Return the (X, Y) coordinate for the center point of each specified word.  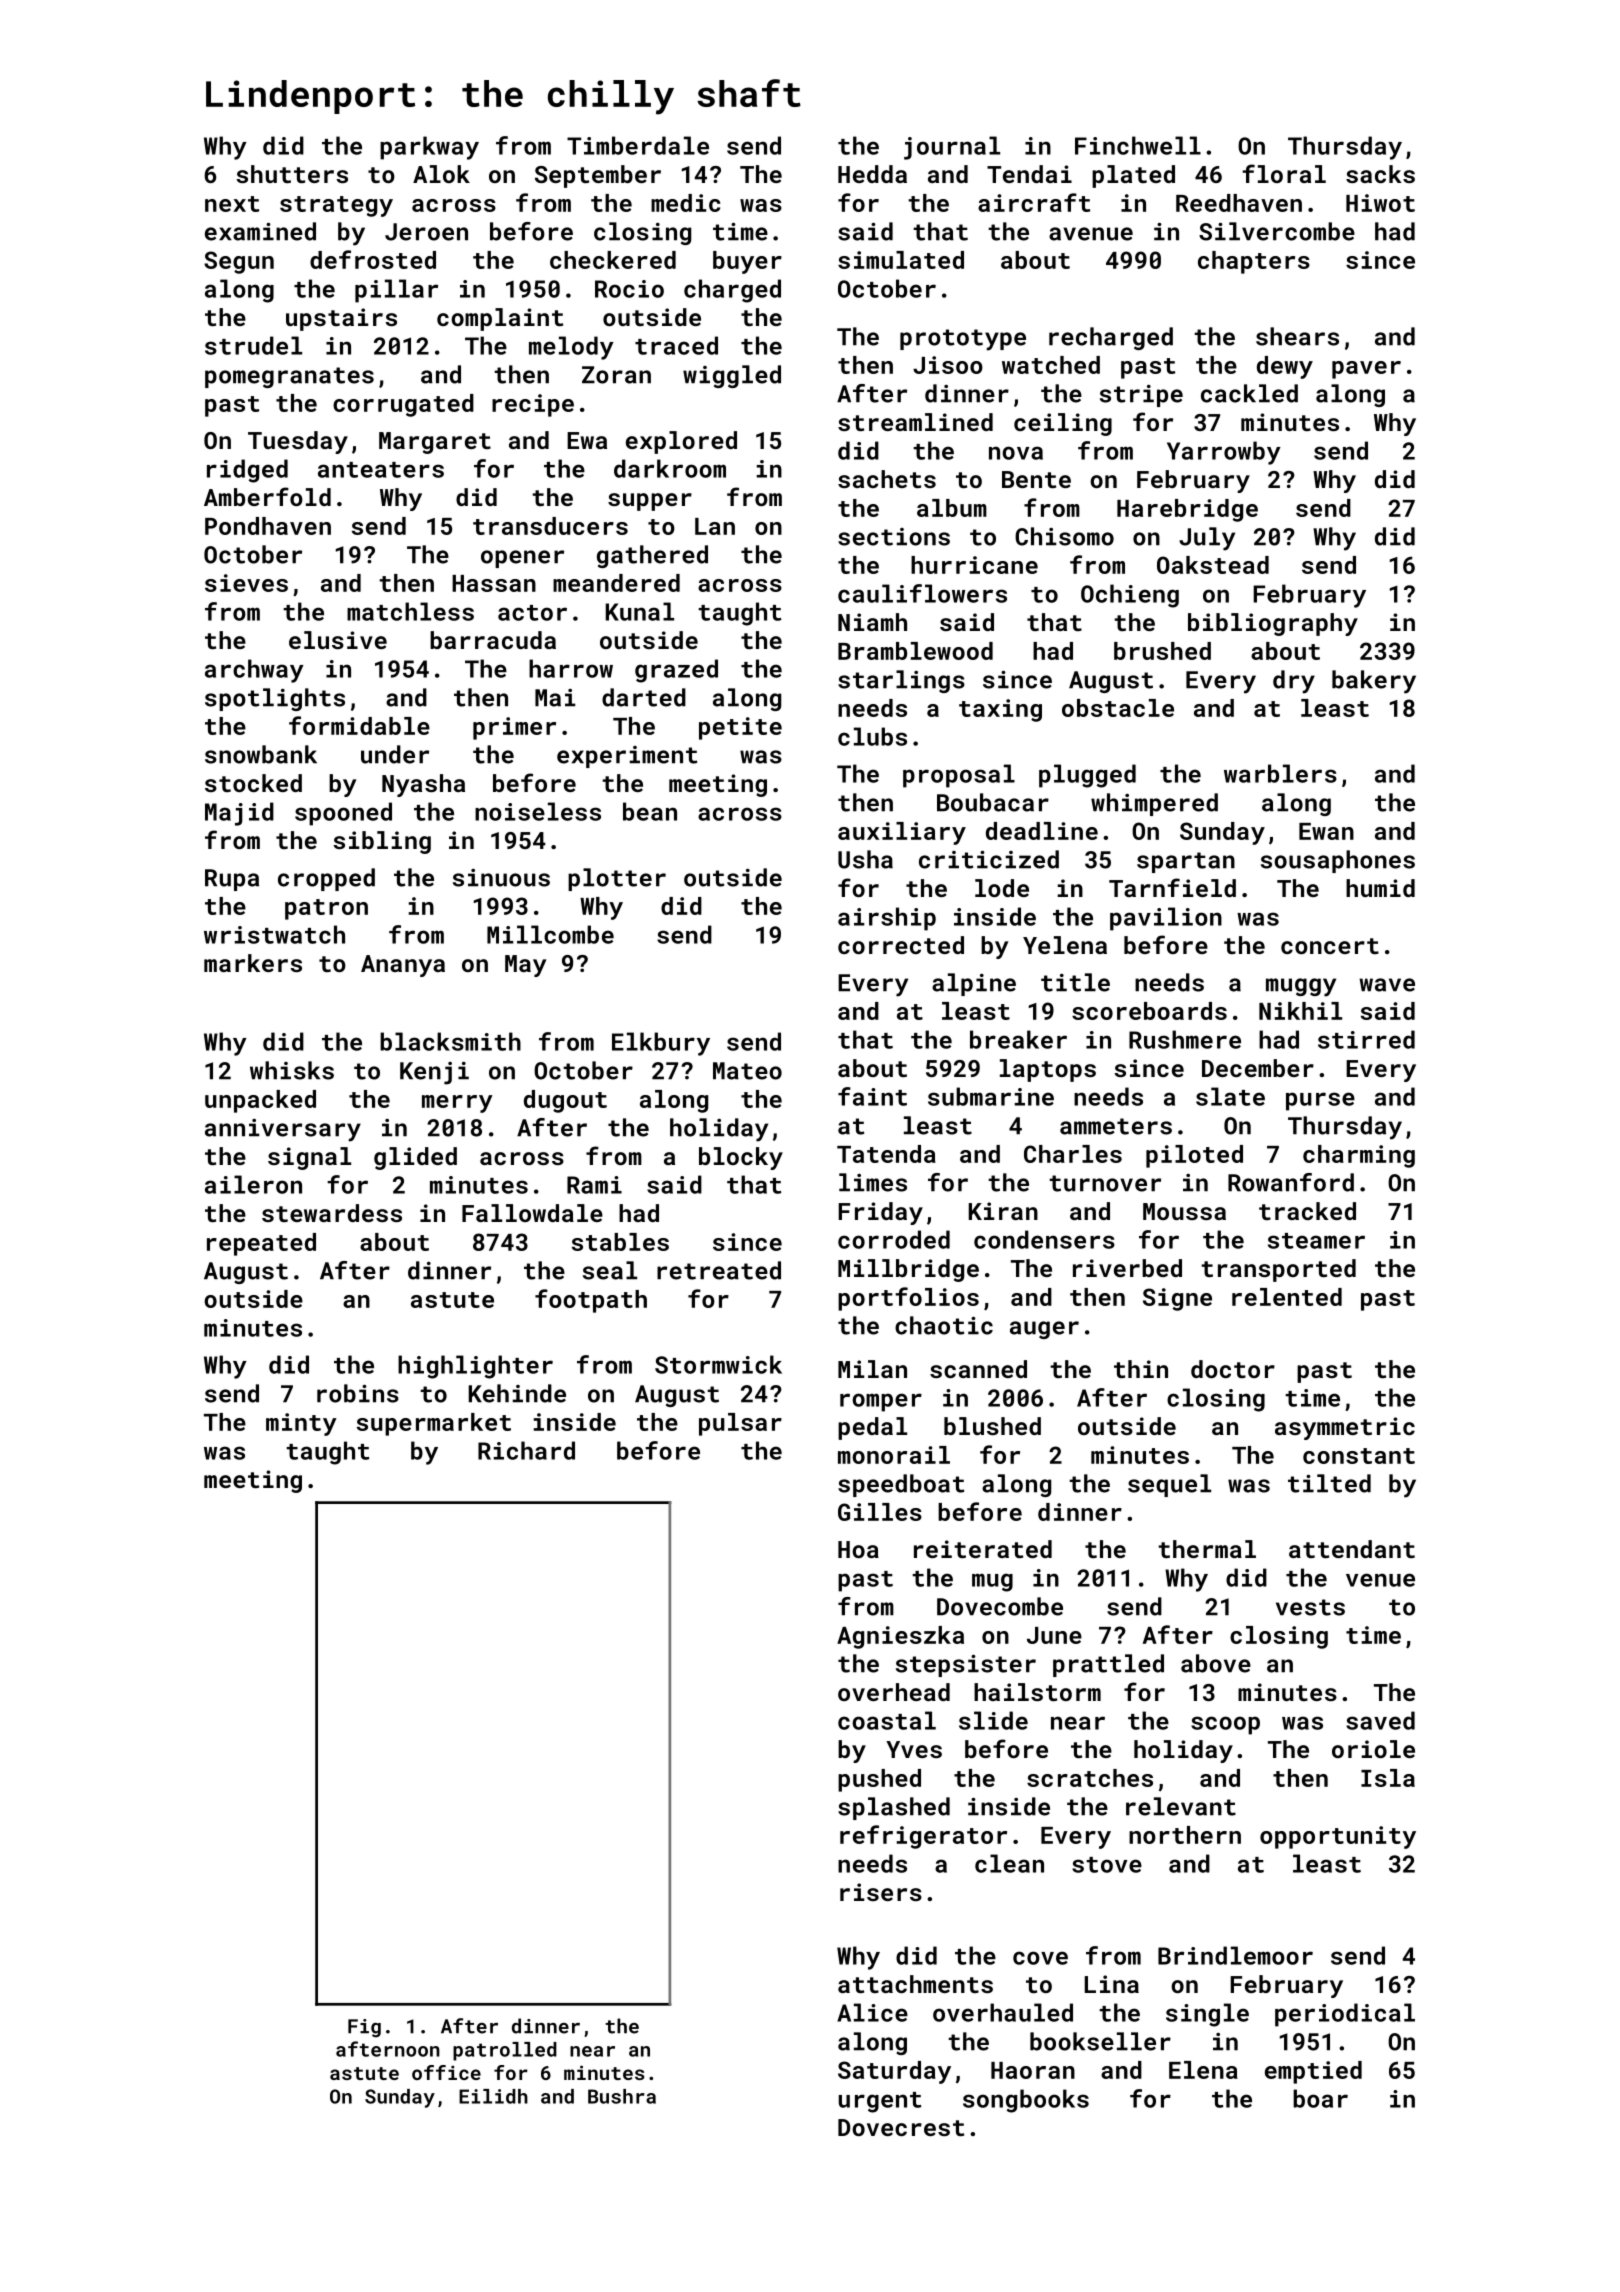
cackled (1249, 393)
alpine (974, 984)
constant (1359, 1456)
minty (301, 1424)
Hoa (858, 1549)
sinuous (501, 878)
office (446, 2072)
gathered (652, 556)
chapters (1254, 262)
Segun (239, 262)
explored (681, 442)
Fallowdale (532, 1213)
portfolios (908, 1299)
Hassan (494, 583)
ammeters (1116, 1126)
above (1216, 1663)
